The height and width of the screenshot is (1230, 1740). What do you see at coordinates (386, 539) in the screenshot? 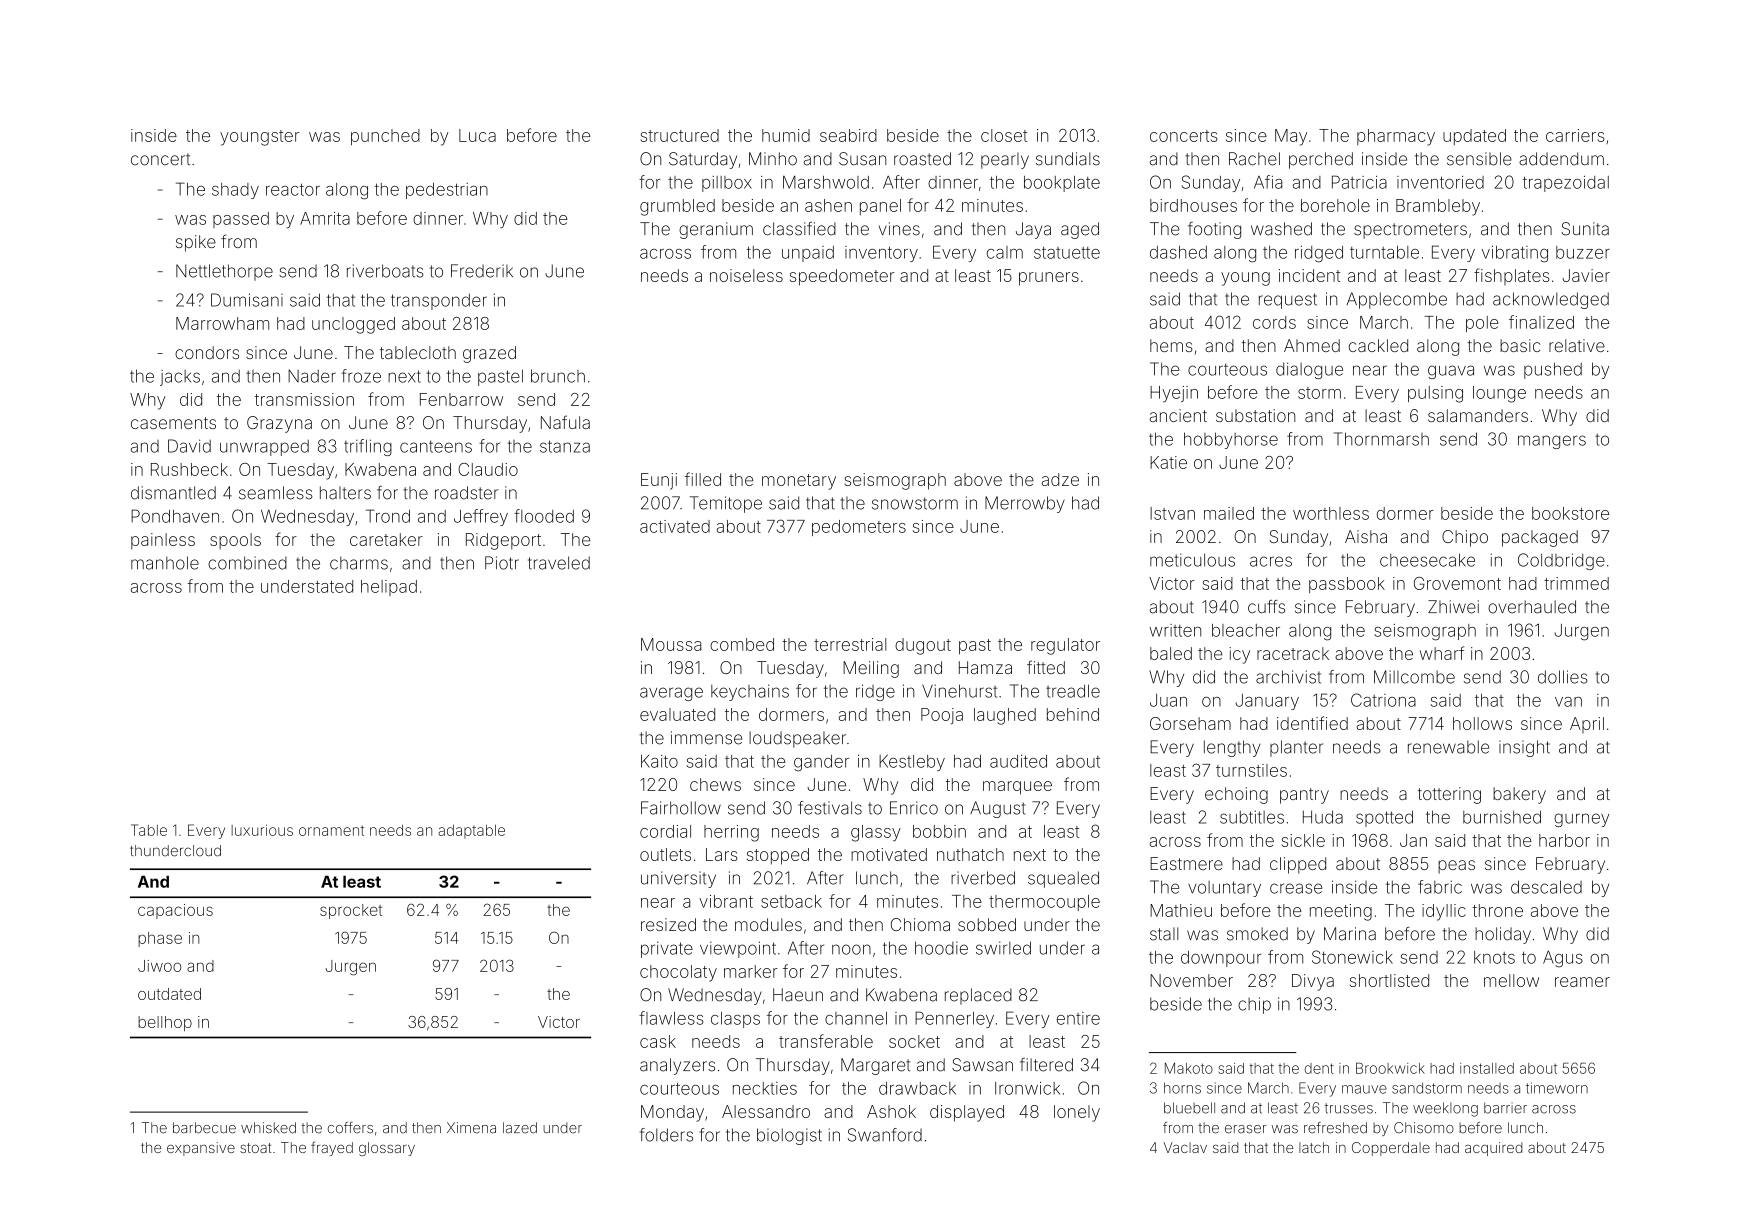
I see `caretaker` at bounding box center [386, 539].
